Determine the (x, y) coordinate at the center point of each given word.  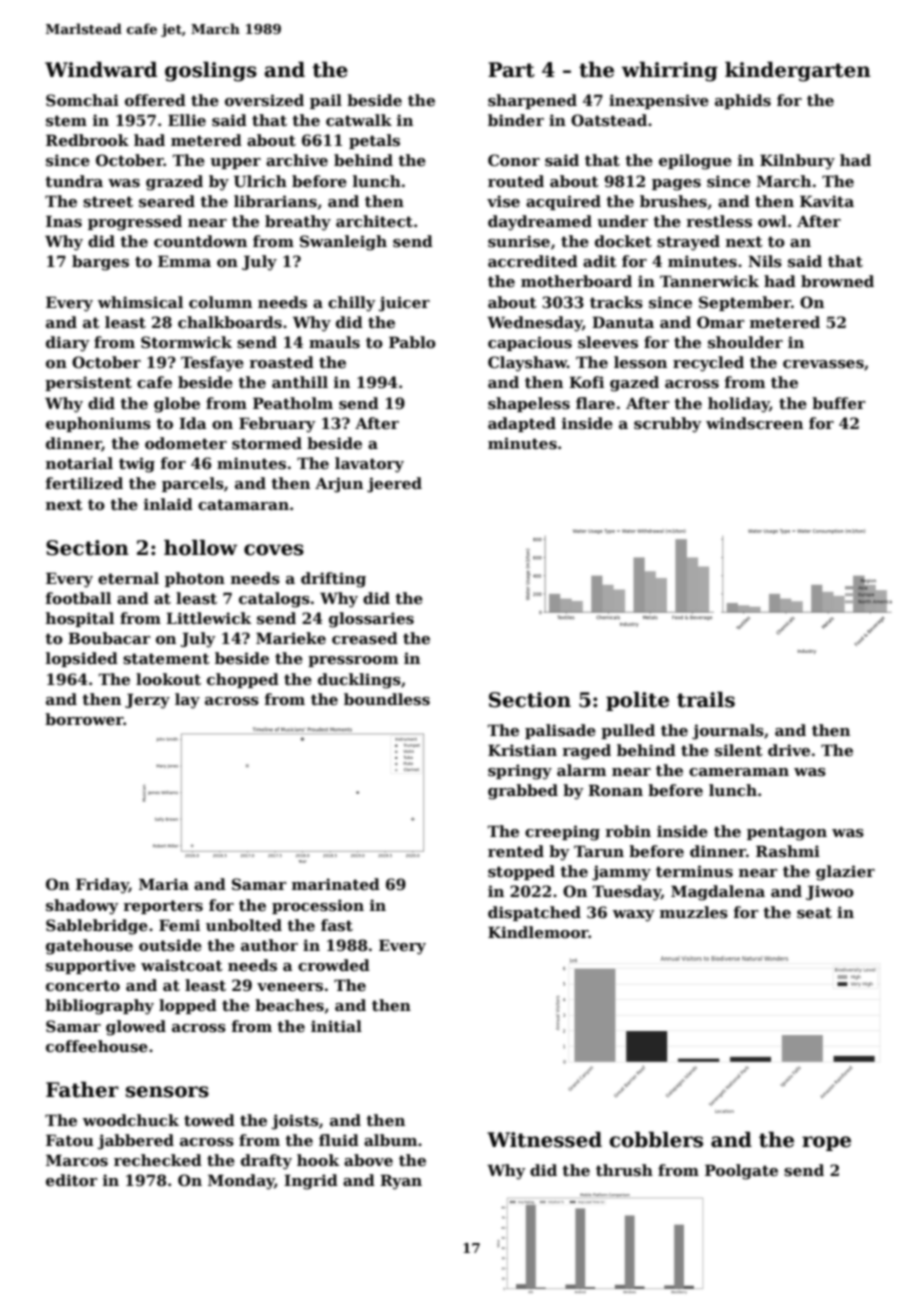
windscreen (754, 423)
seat (814, 912)
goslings (211, 71)
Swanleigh (343, 243)
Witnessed (544, 1139)
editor (72, 1180)
